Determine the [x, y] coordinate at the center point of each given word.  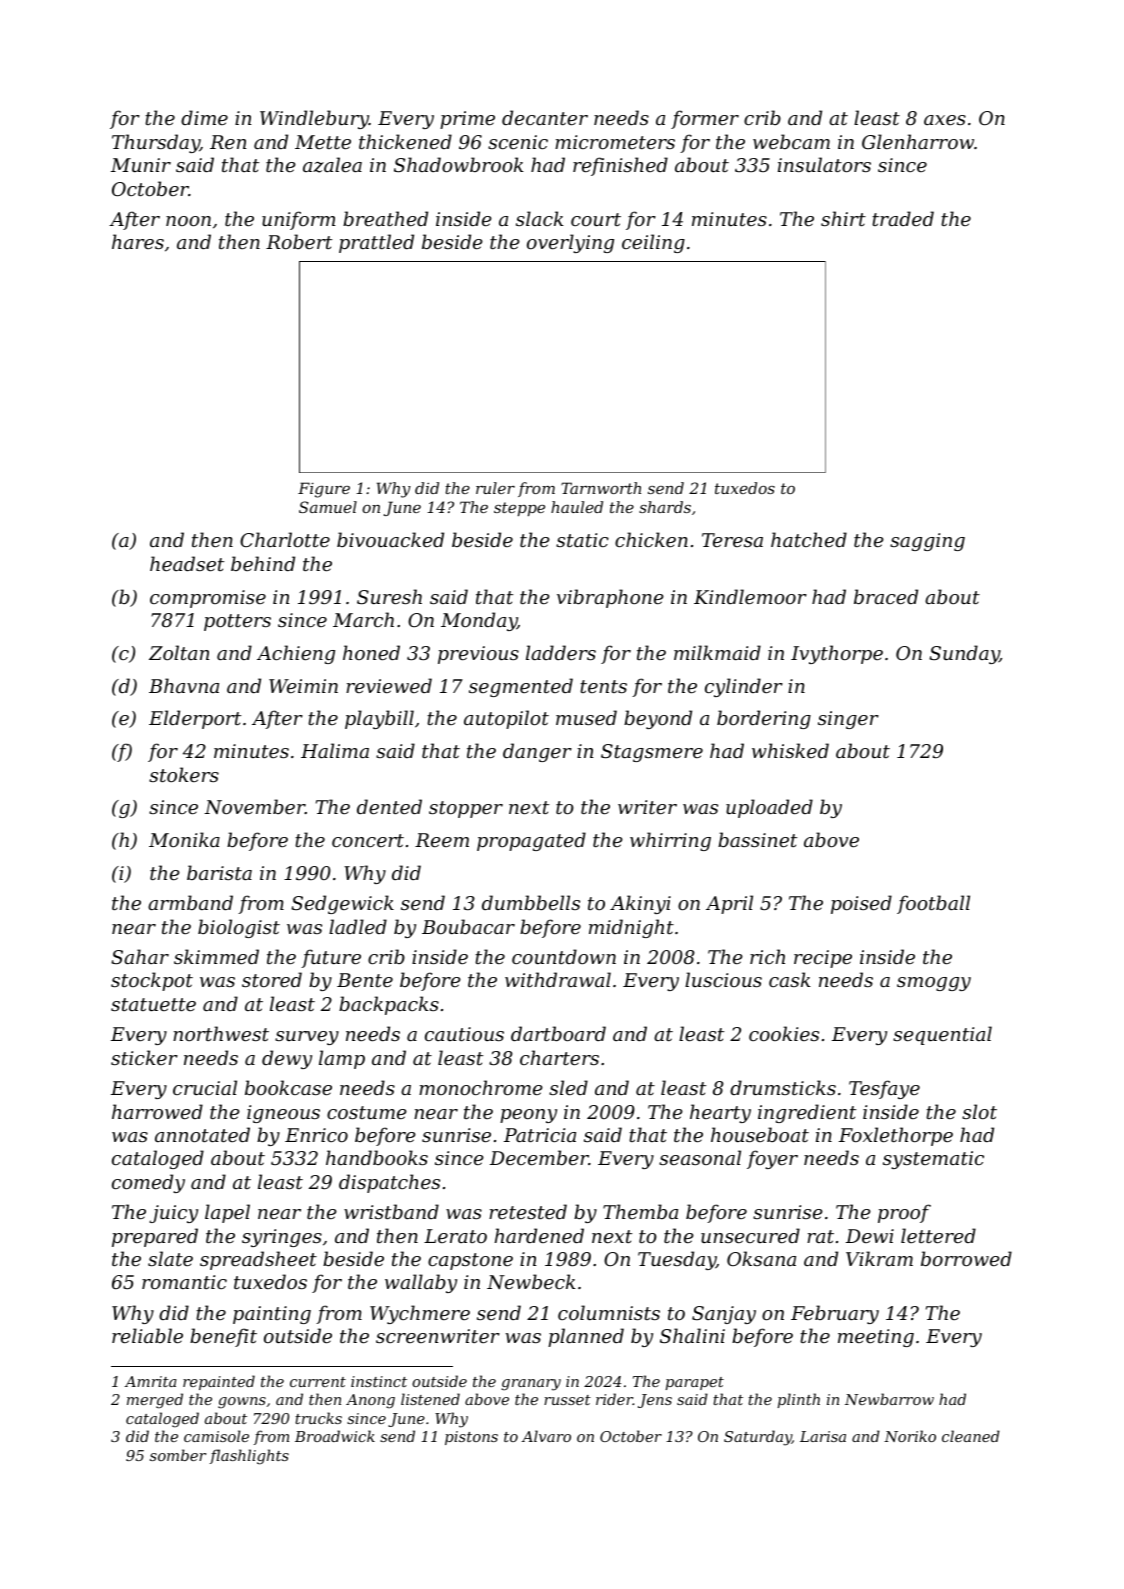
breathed [385, 218]
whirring [670, 841]
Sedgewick [342, 904]
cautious [464, 1034]
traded [903, 218]
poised [861, 904]
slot [979, 1111]
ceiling [653, 243]
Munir [141, 165]
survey [307, 1038]
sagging [927, 542]
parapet [695, 1383]
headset [187, 563]
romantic [184, 1282]
